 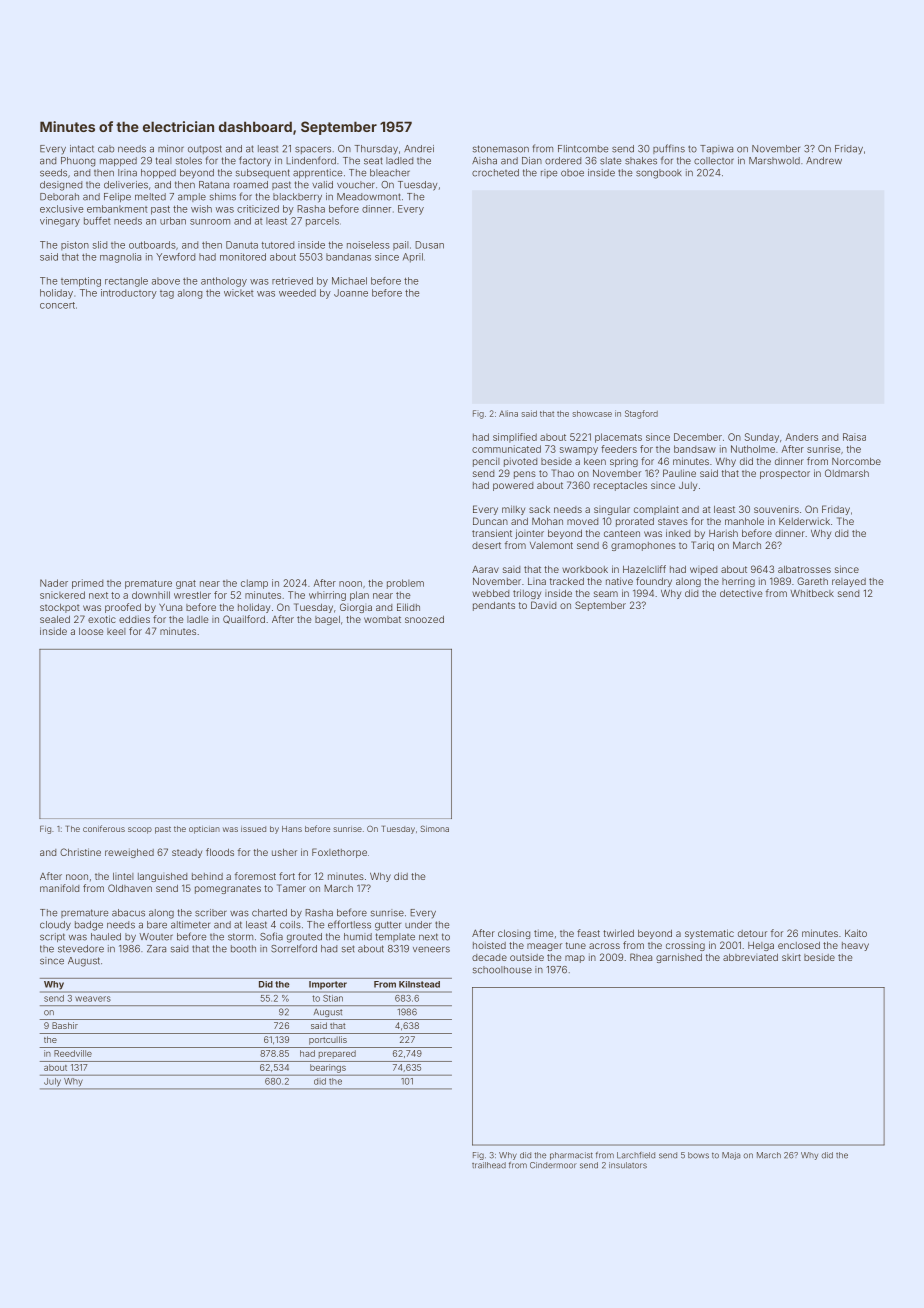 I want to click on gutter, so click(x=388, y=926).
